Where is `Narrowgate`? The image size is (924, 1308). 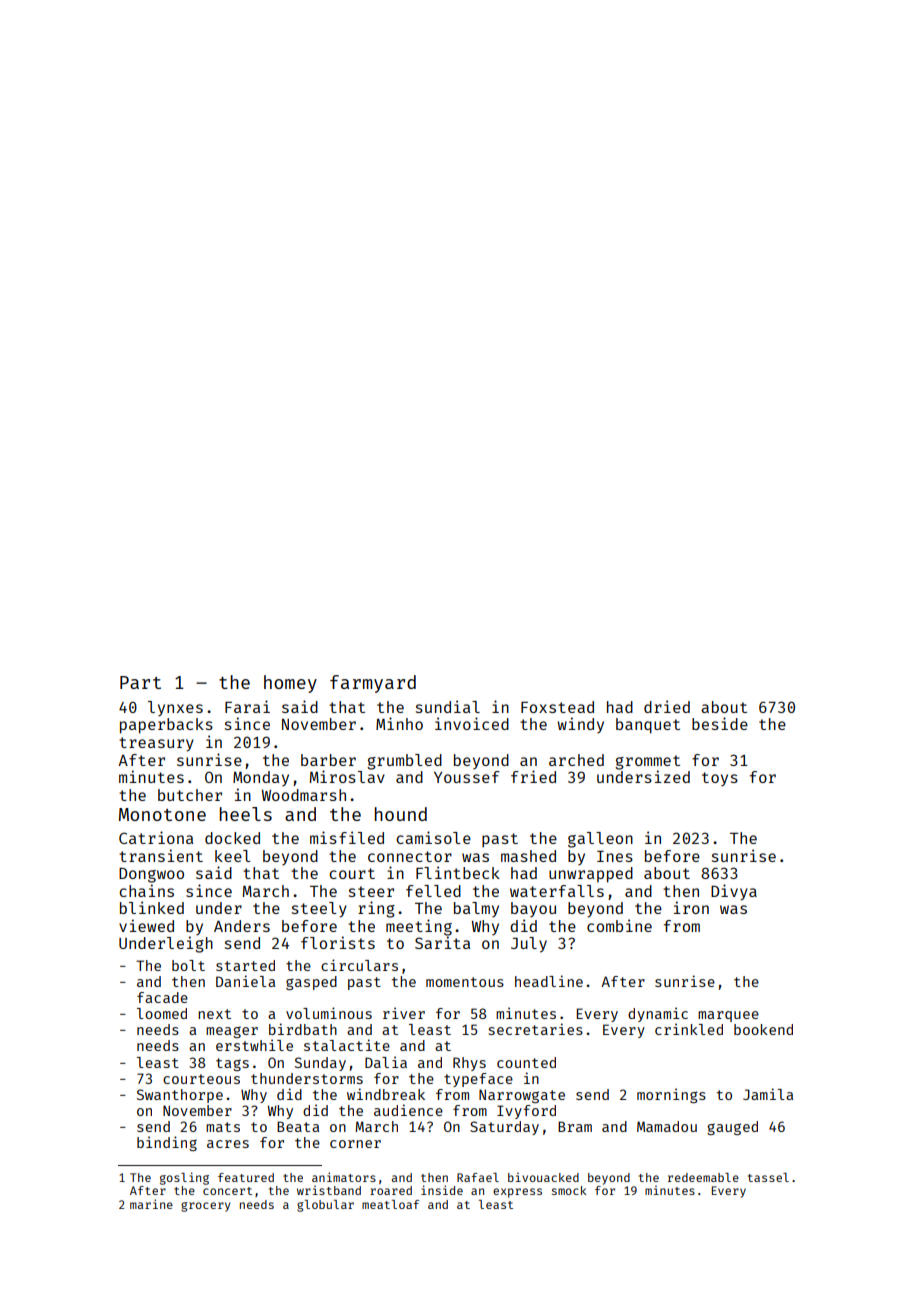 Narrowgate is located at coordinates (522, 1096).
